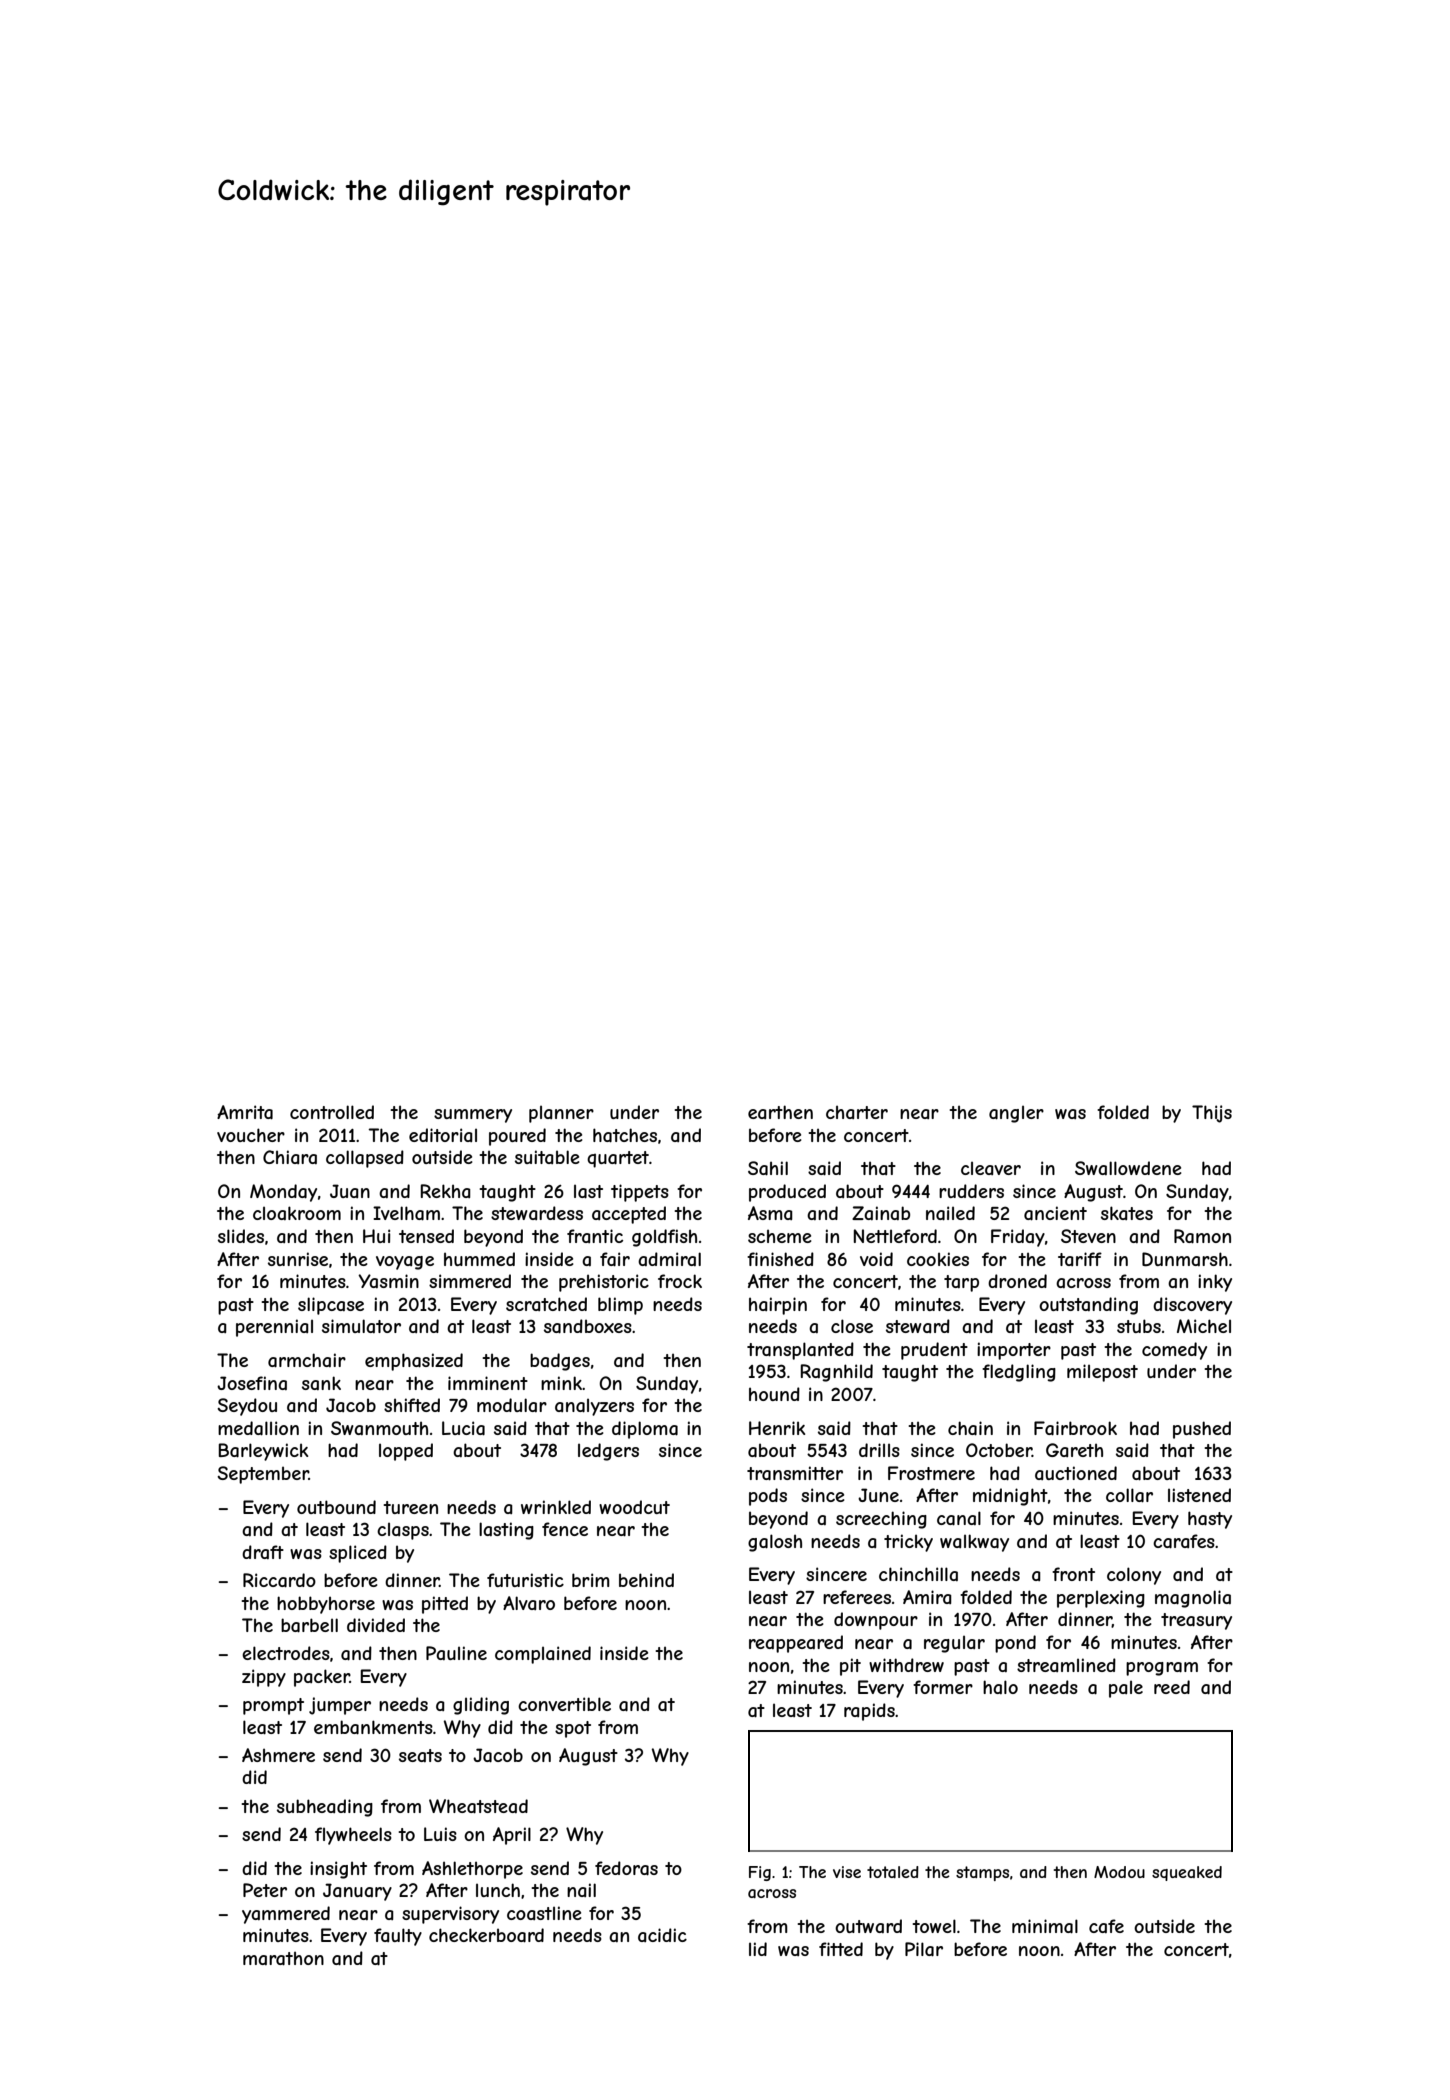 The height and width of the screenshot is (2100, 1450). Describe the element at coordinates (1212, 1114) in the screenshot. I see `Thijs` at that location.
